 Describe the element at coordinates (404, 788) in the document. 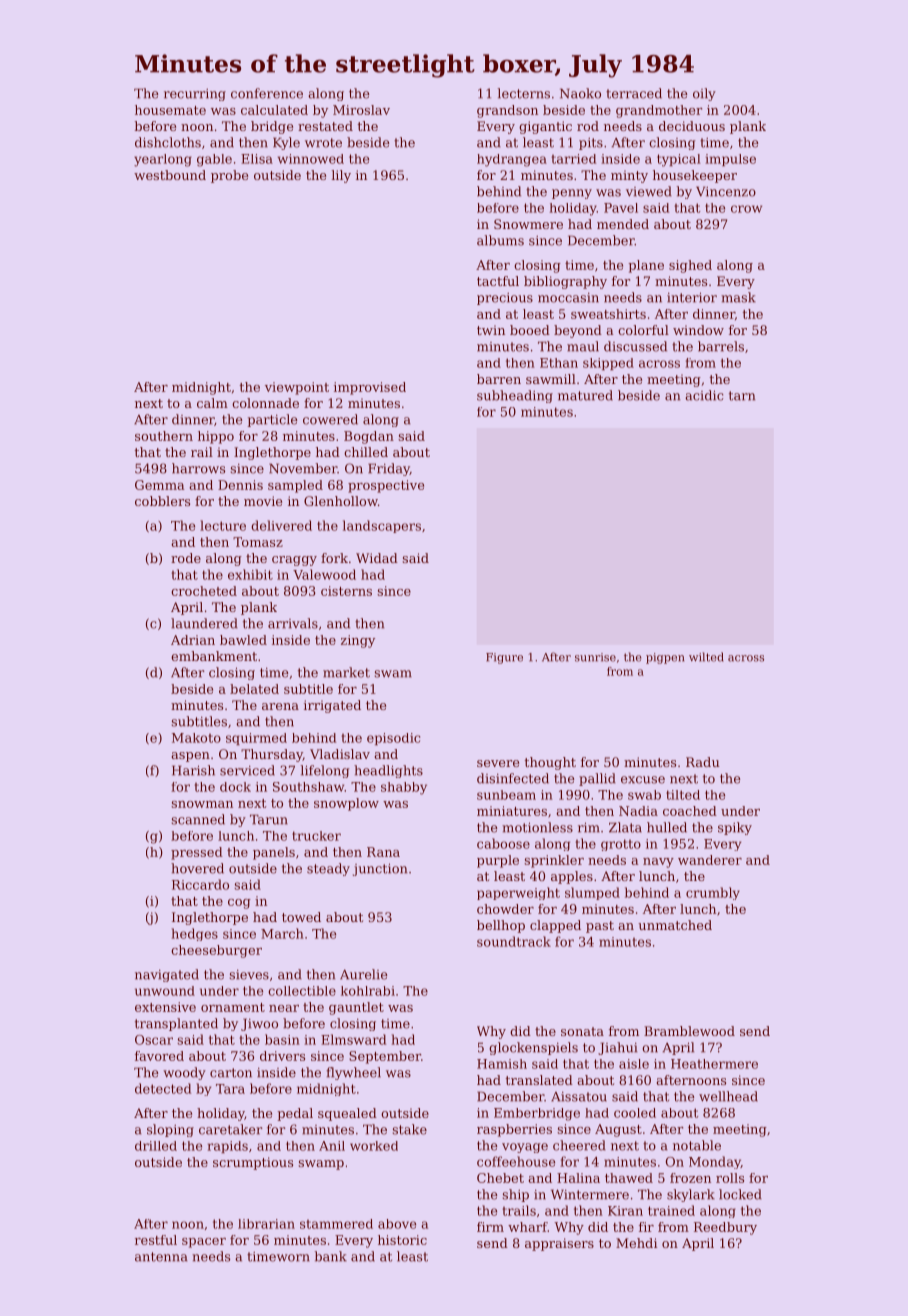

I see `shabby` at that location.
